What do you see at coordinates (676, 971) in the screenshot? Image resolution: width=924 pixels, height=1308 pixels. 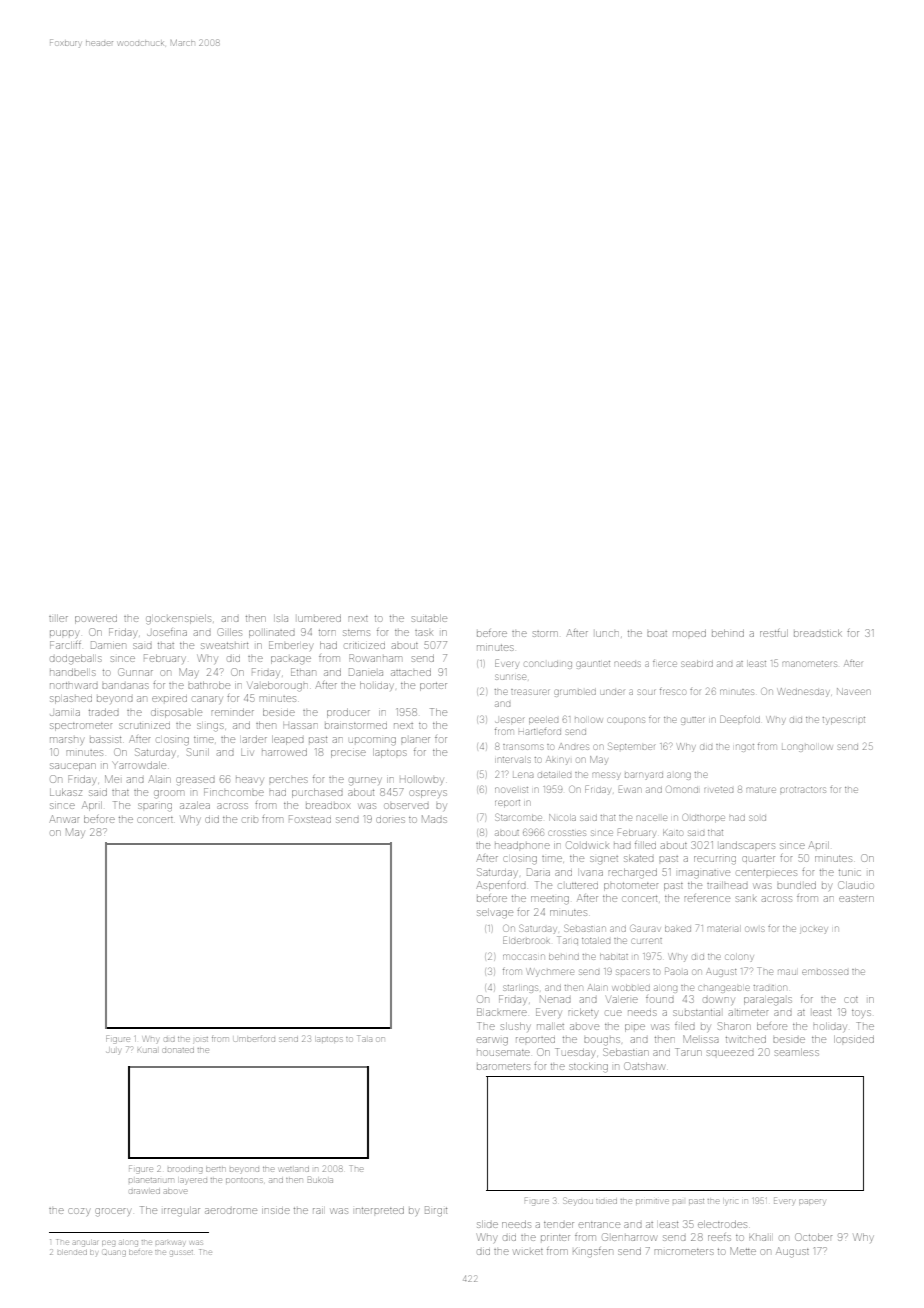 I see `Paola` at bounding box center [676, 971].
